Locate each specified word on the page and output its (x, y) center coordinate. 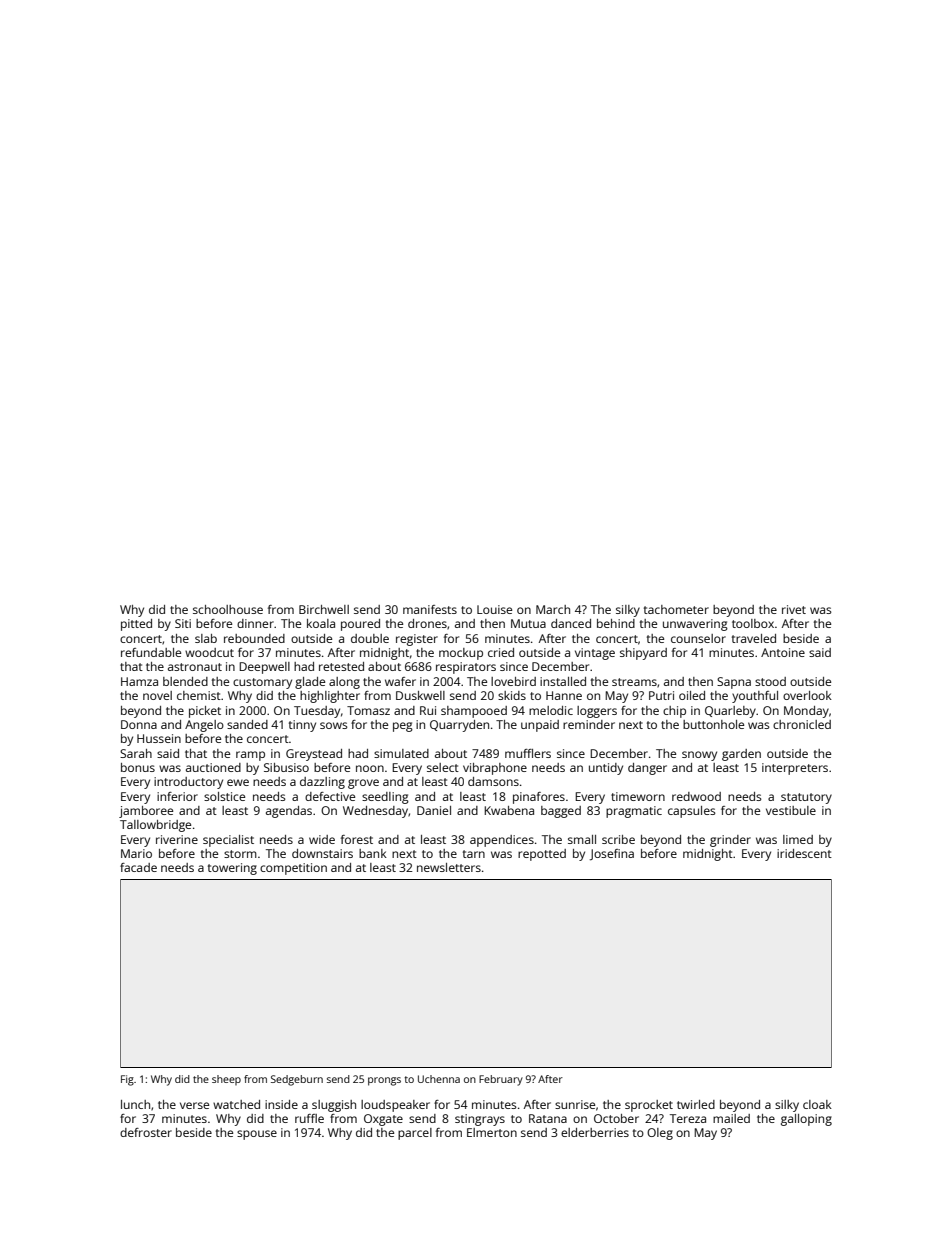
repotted (542, 855)
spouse (257, 1135)
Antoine (783, 652)
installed (563, 681)
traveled (754, 638)
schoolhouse (228, 609)
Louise (494, 609)
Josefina (612, 855)
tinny (302, 726)
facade (138, 867)
